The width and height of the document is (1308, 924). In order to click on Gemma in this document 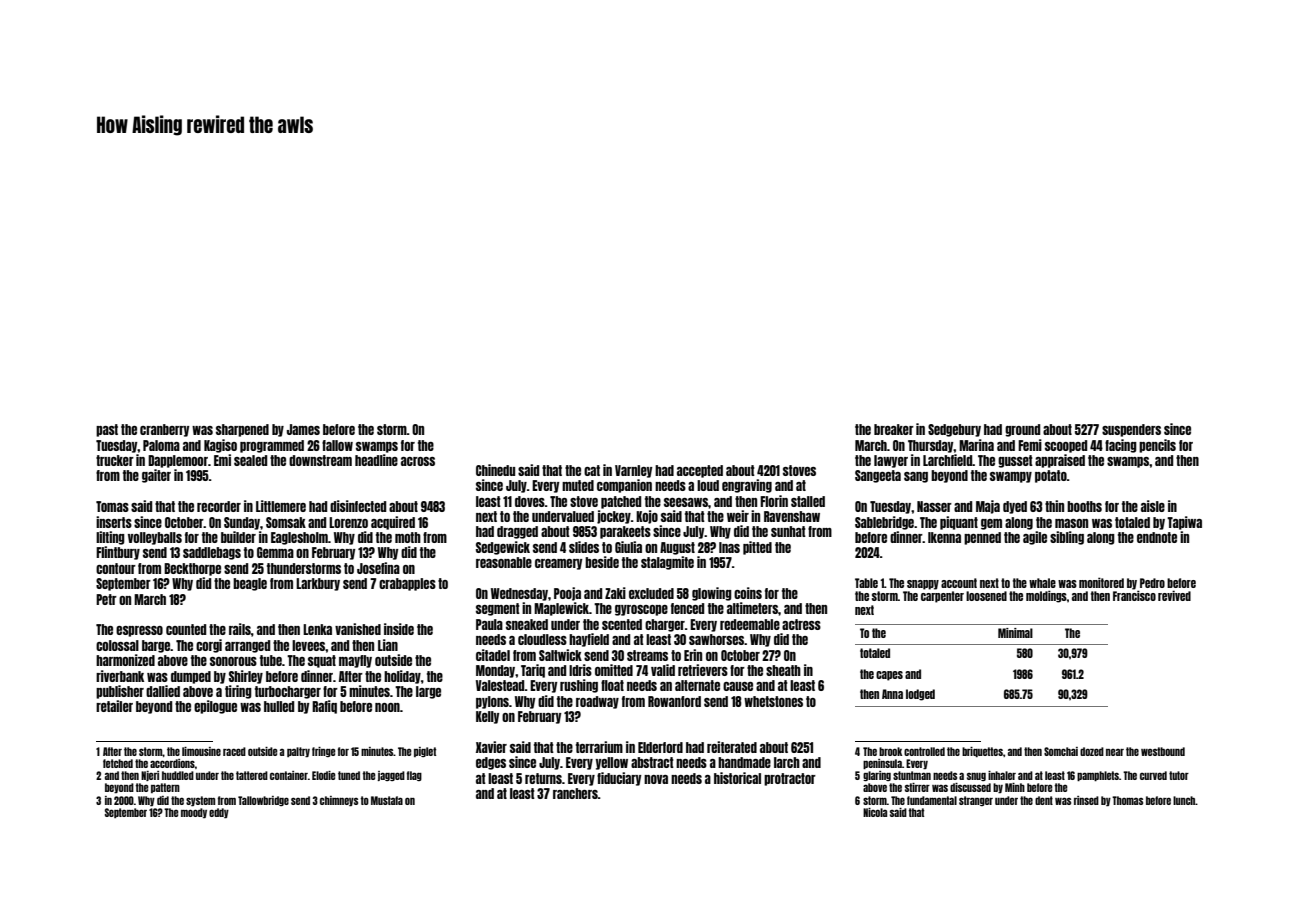, I will do `click(275, 552)`.
